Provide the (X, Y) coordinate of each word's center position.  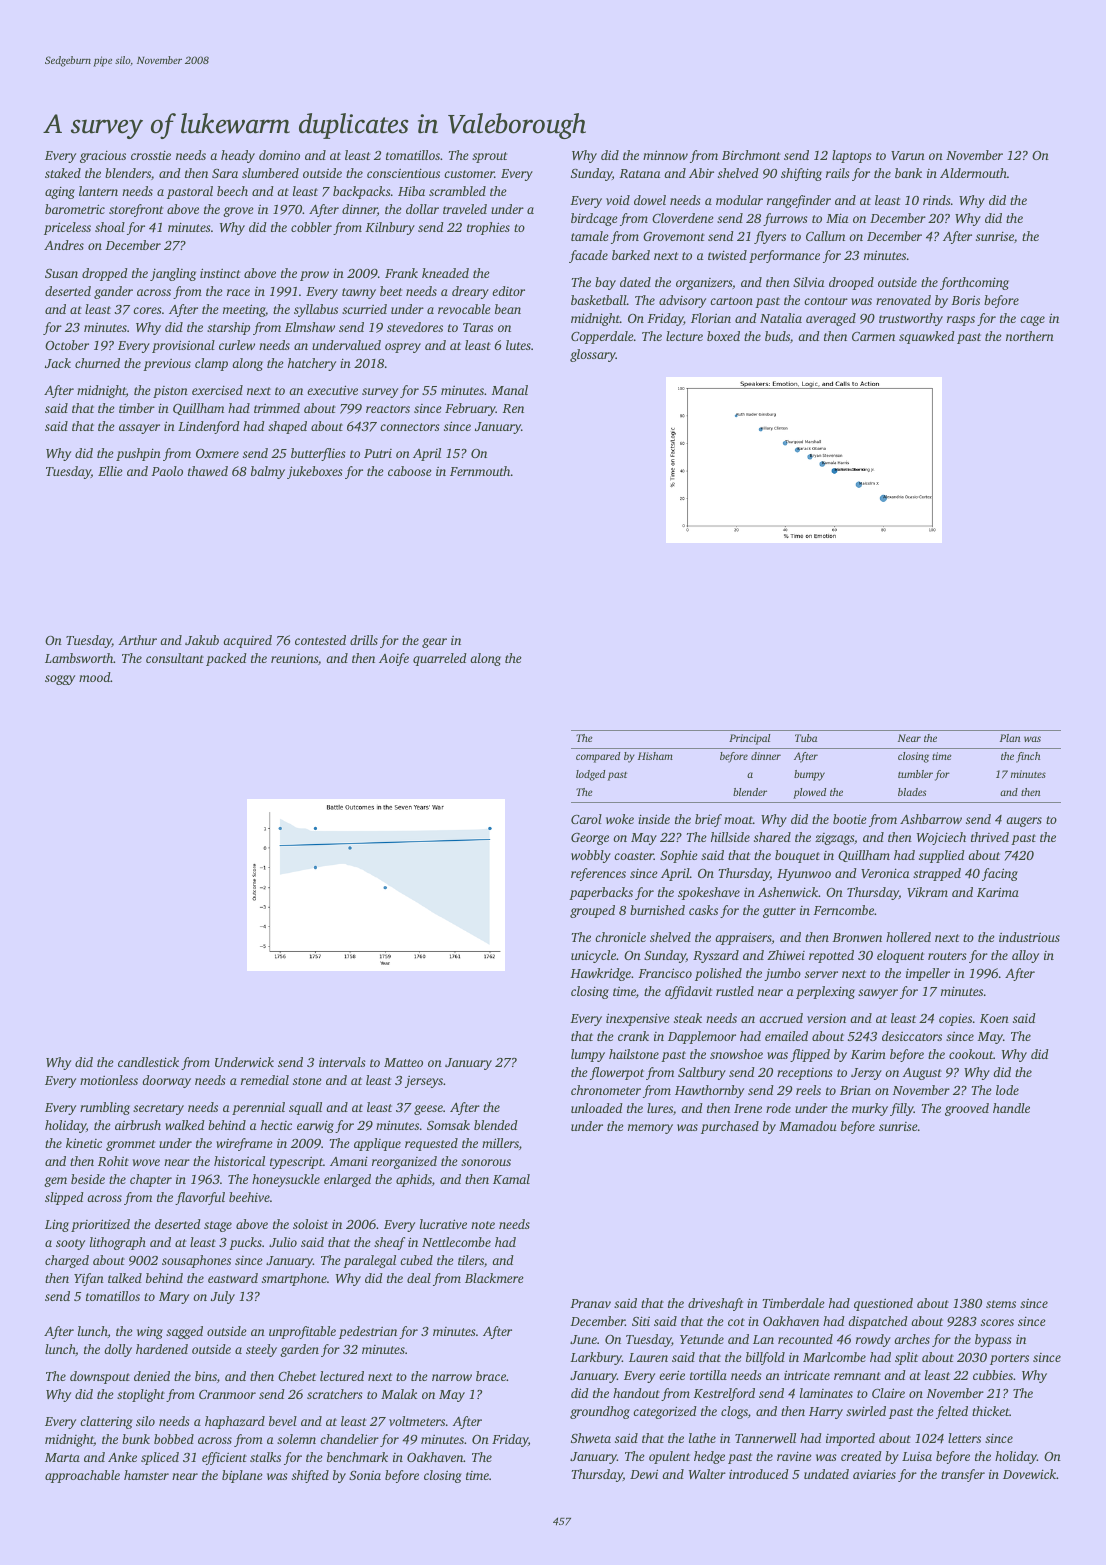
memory (650, 1129)
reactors (388, 409)
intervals (342, 1062)
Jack (58, 363)
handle (1011, 1108)
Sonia (365, 1475)
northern (1030, 336)
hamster (146, 1475)
